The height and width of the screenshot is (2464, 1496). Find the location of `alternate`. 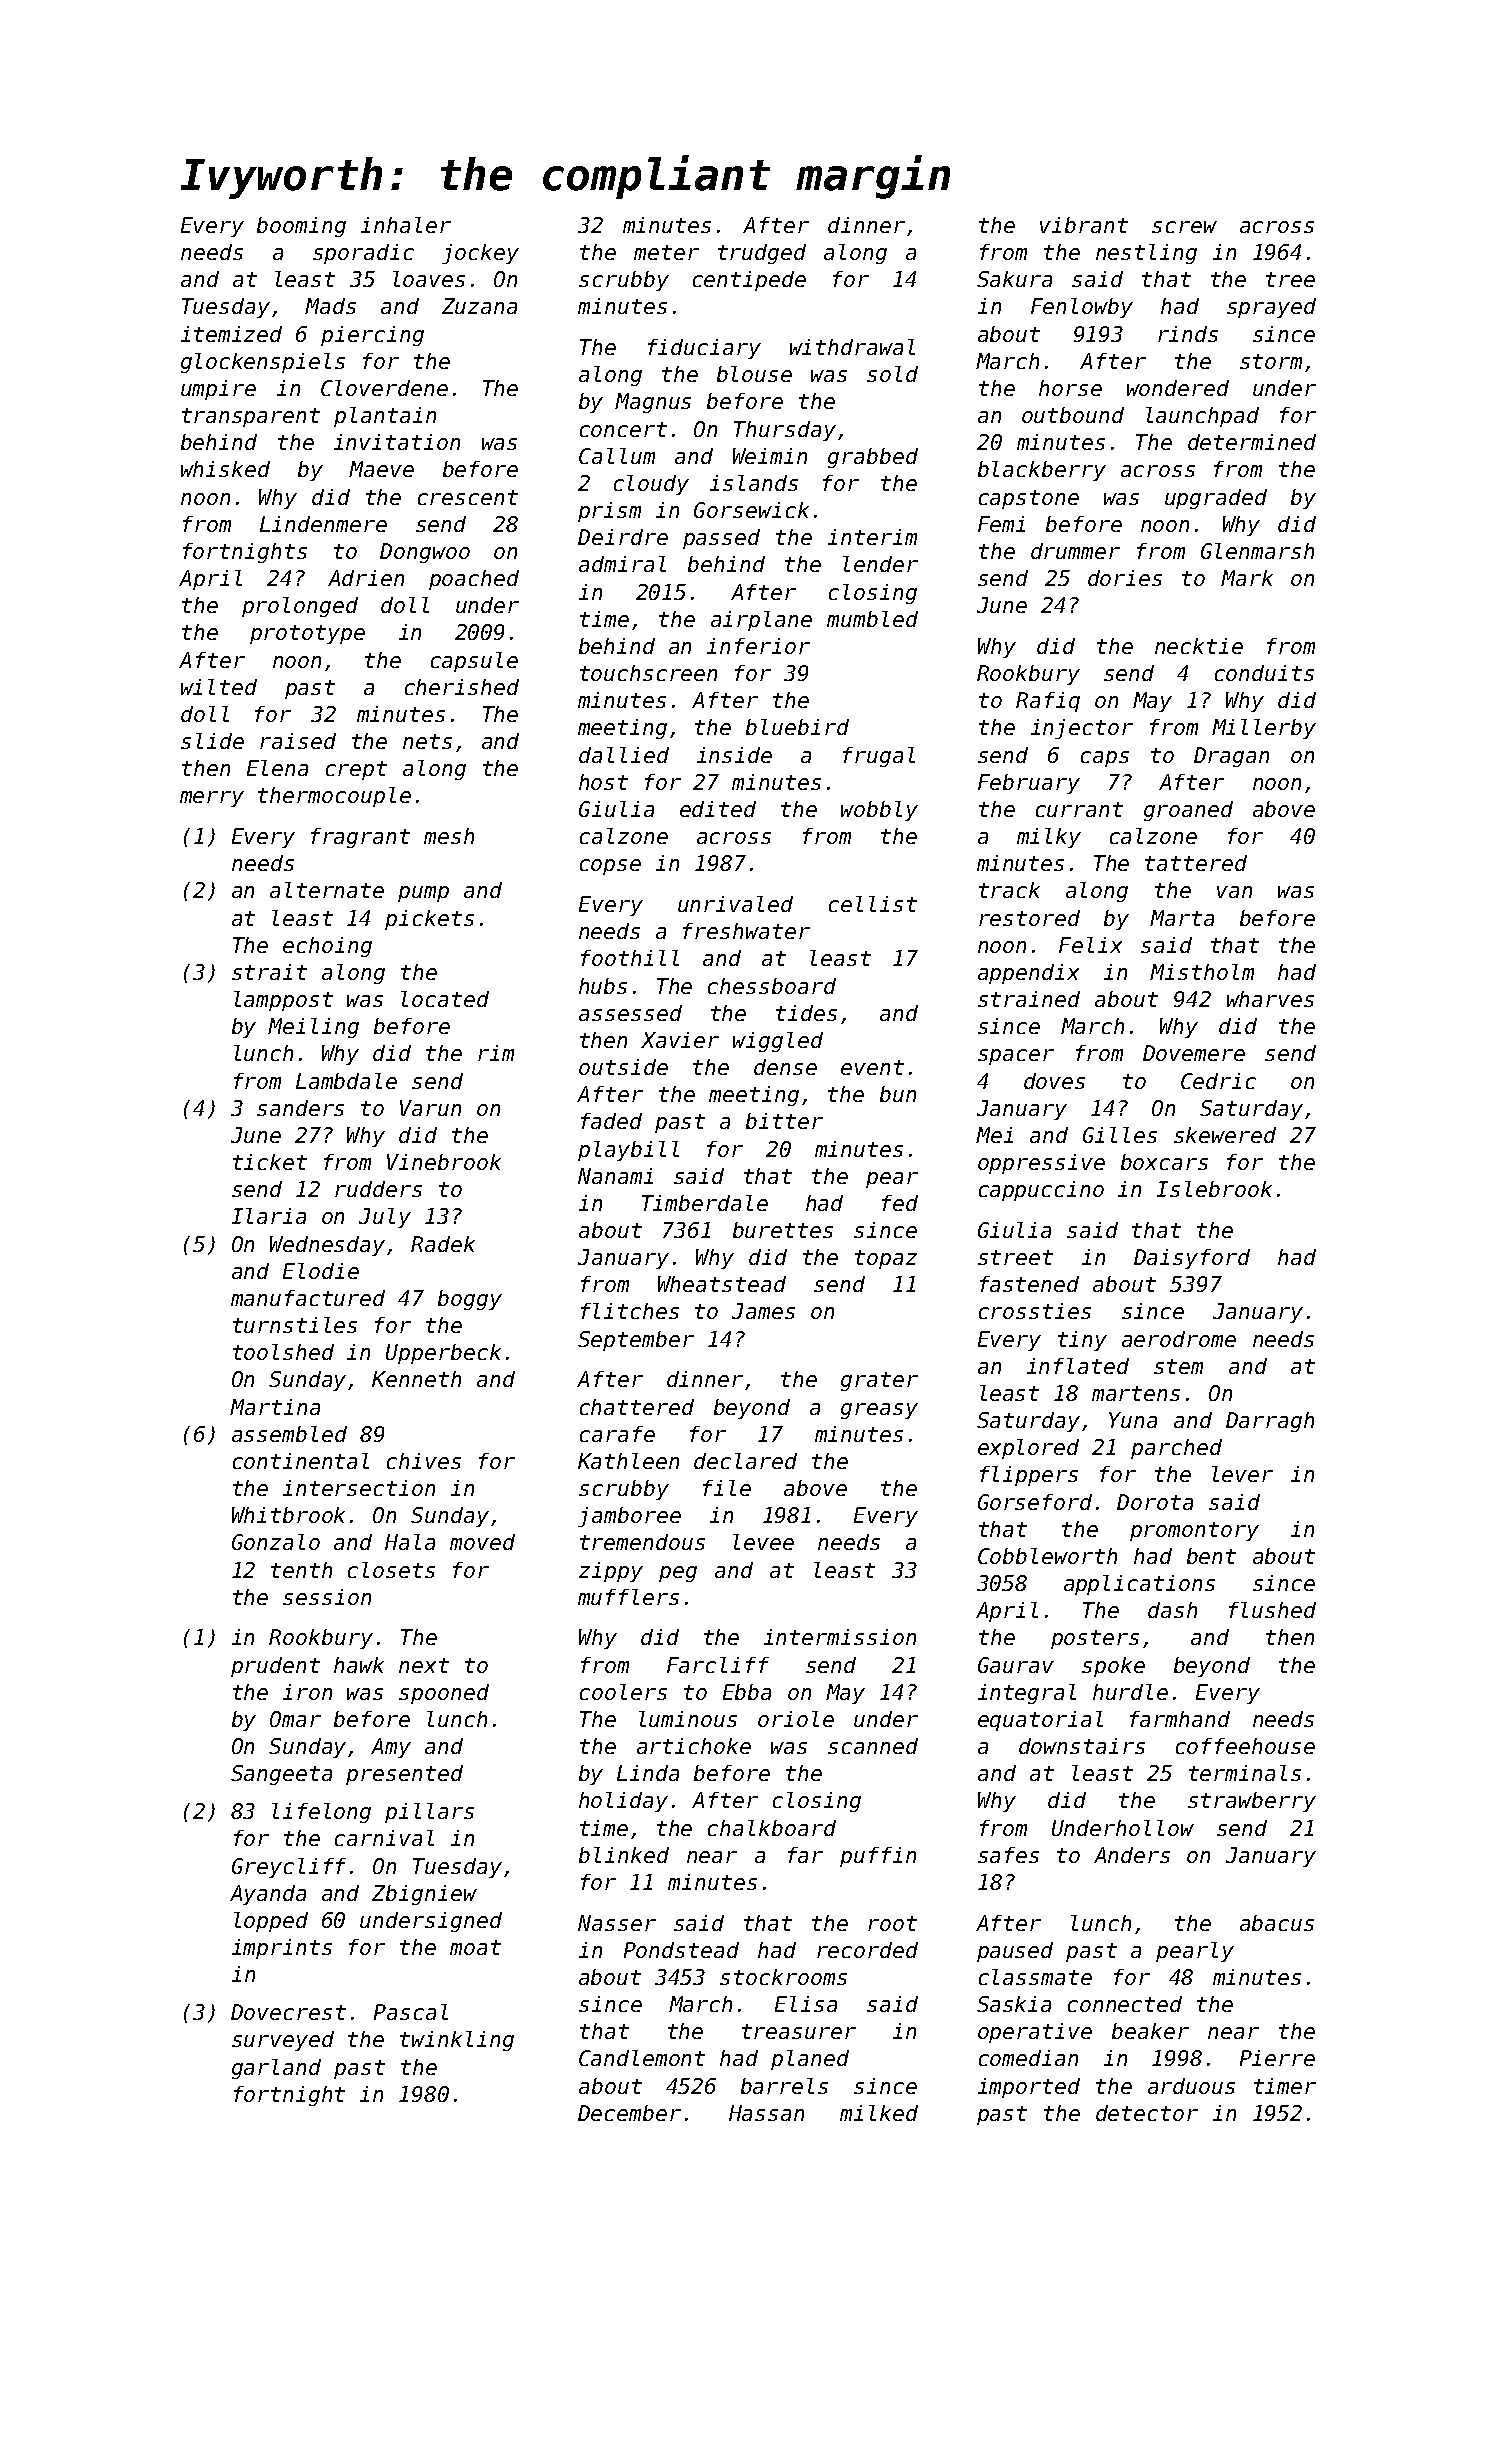

alternate is located at coordinates (327, 890).
